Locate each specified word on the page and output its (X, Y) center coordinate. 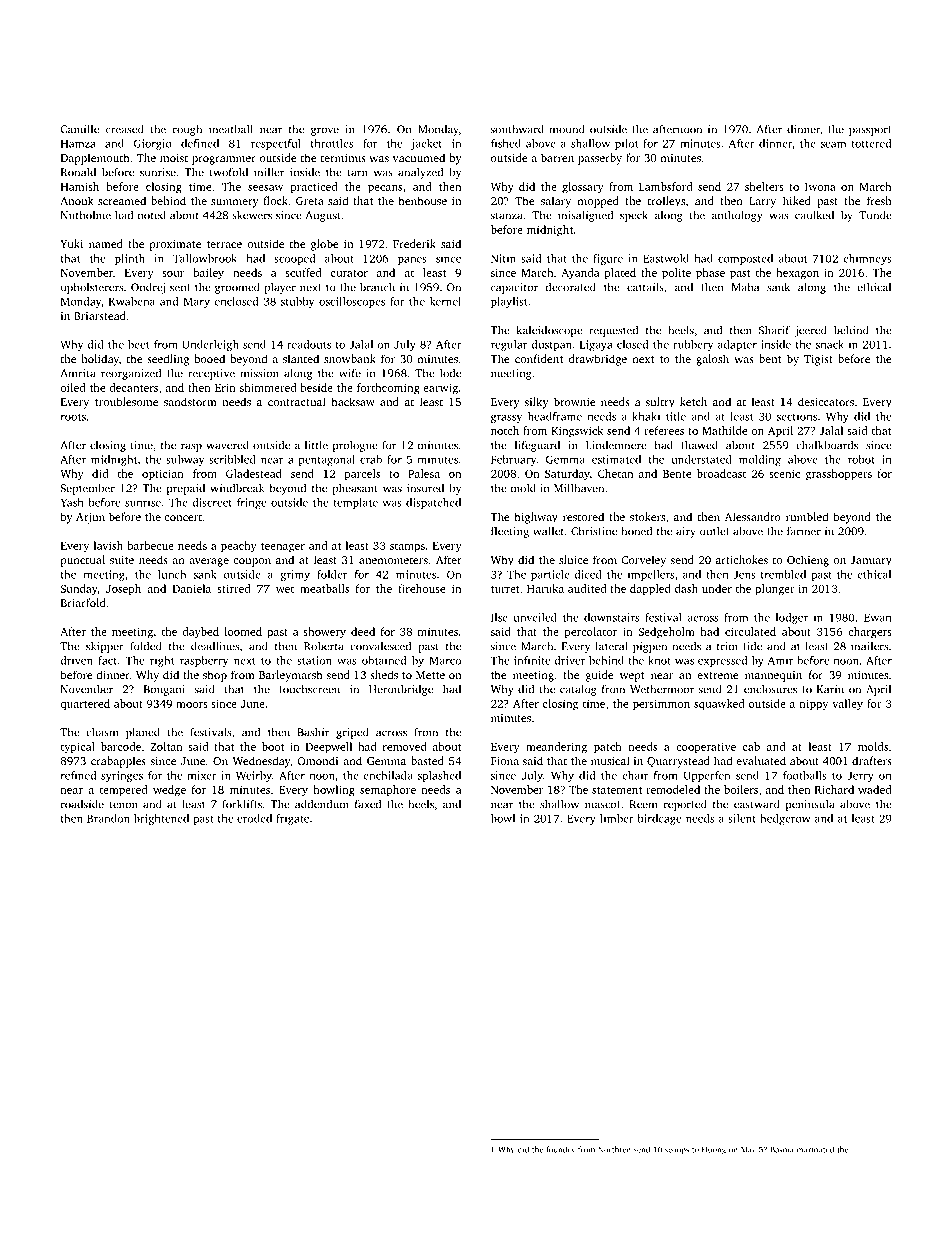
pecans (385, 189)
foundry (560, 1150)
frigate (292, 819)
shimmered (268, 387)
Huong (714, 1150)
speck (634, 216)
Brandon (108, 818)
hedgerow (785, 819)
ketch (693, 401)
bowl (503, 818)
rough (187, 130)
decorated (570, 287)
